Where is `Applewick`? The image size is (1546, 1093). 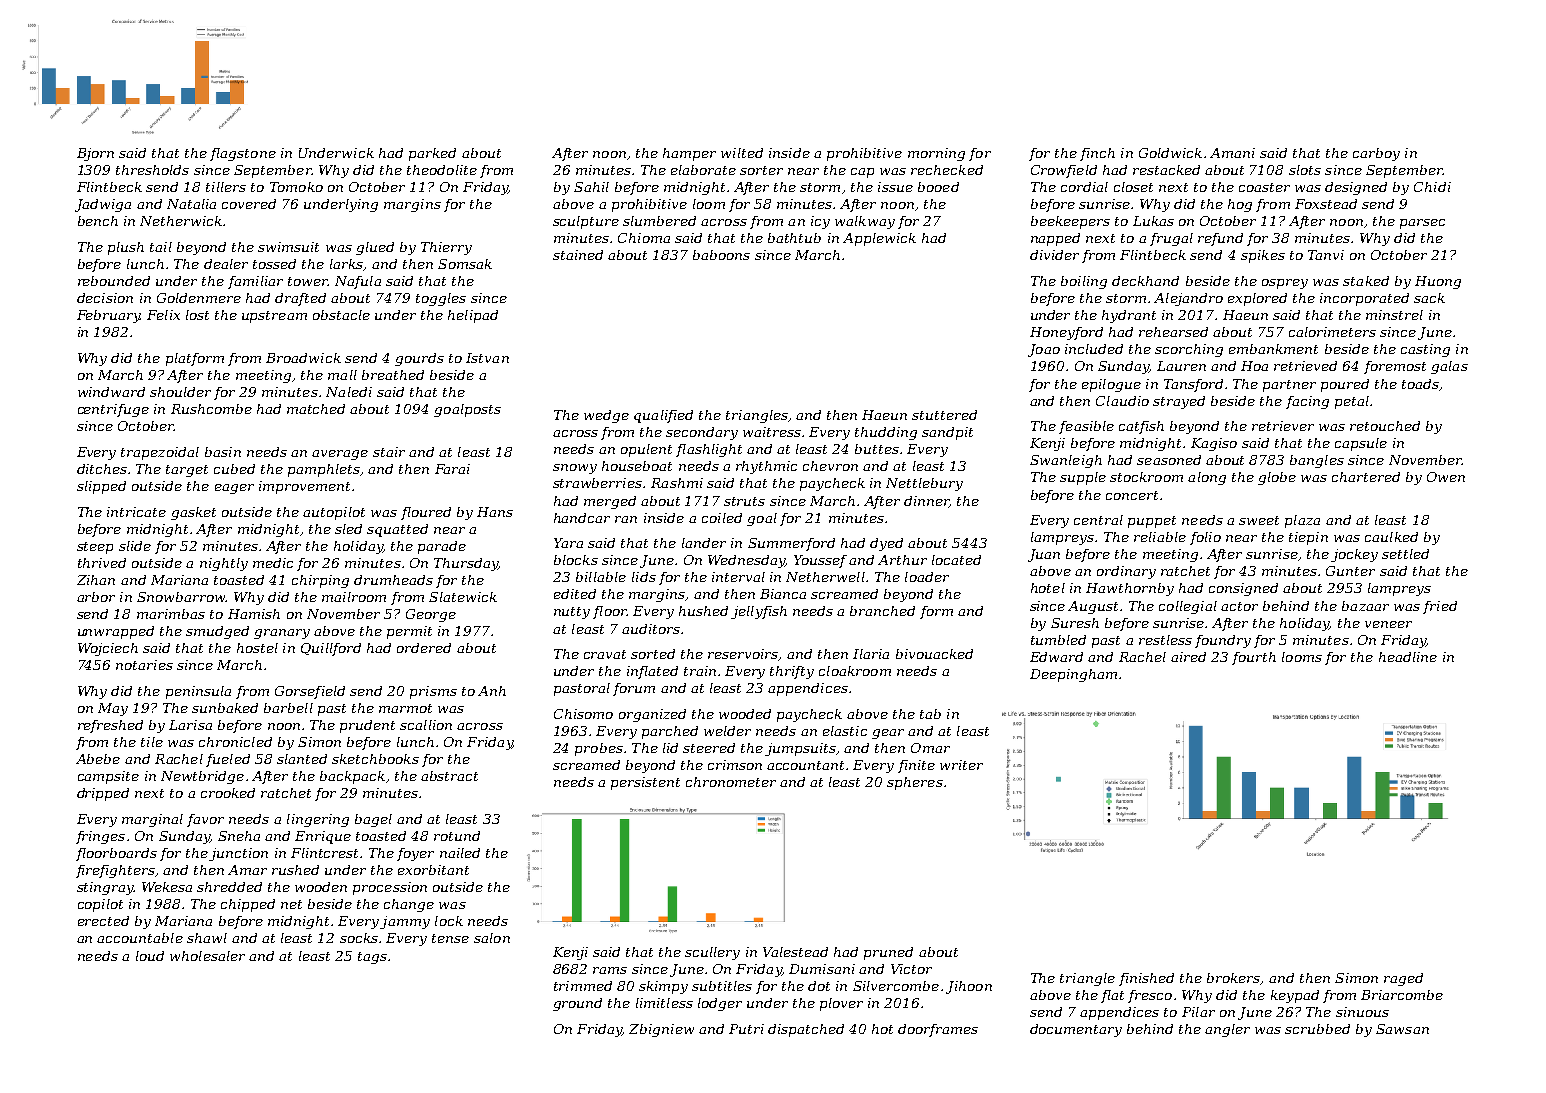 Applewick is located at coordinates (879, 239).
